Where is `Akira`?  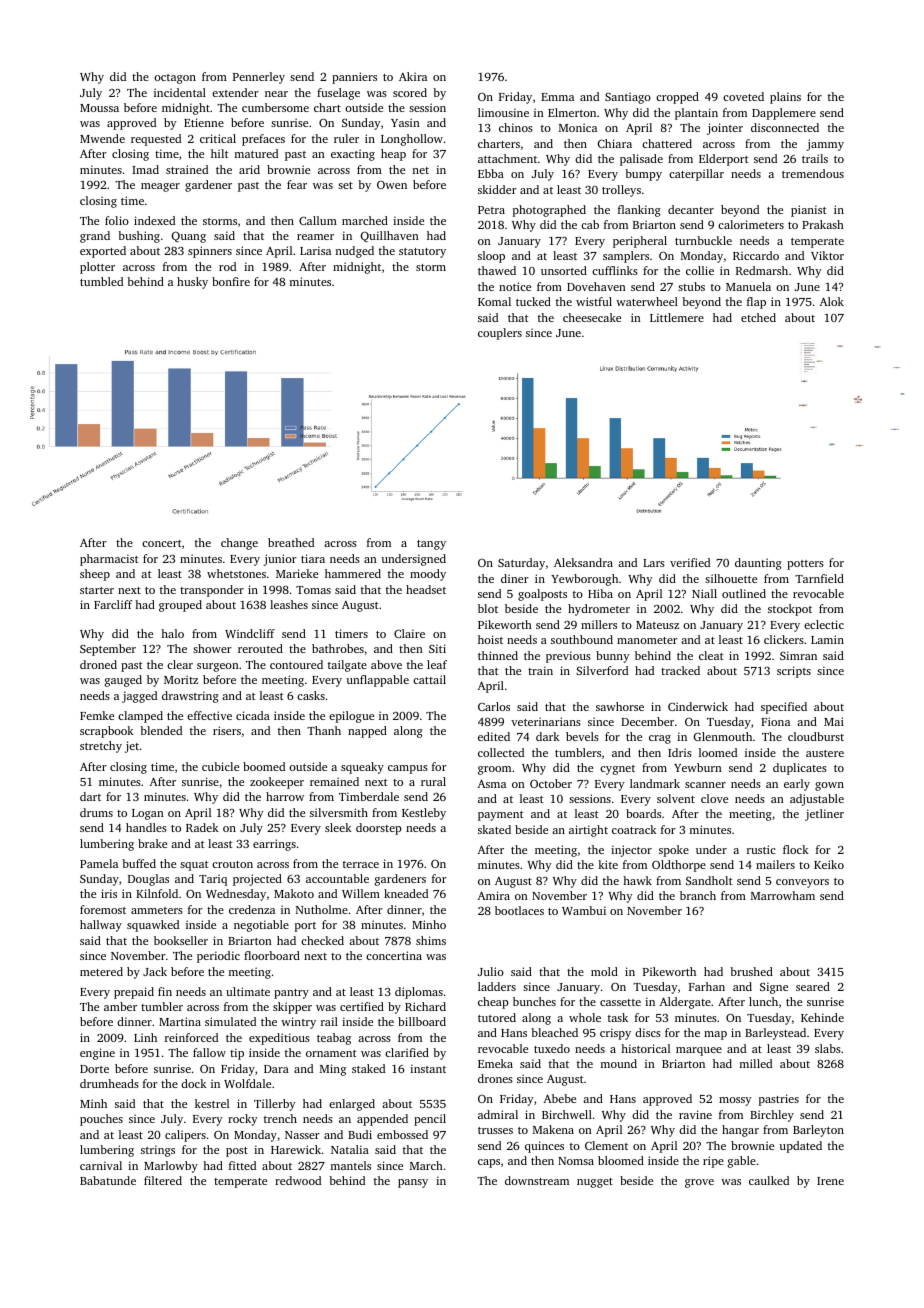 Akira is located at coordinates (413, 76).
